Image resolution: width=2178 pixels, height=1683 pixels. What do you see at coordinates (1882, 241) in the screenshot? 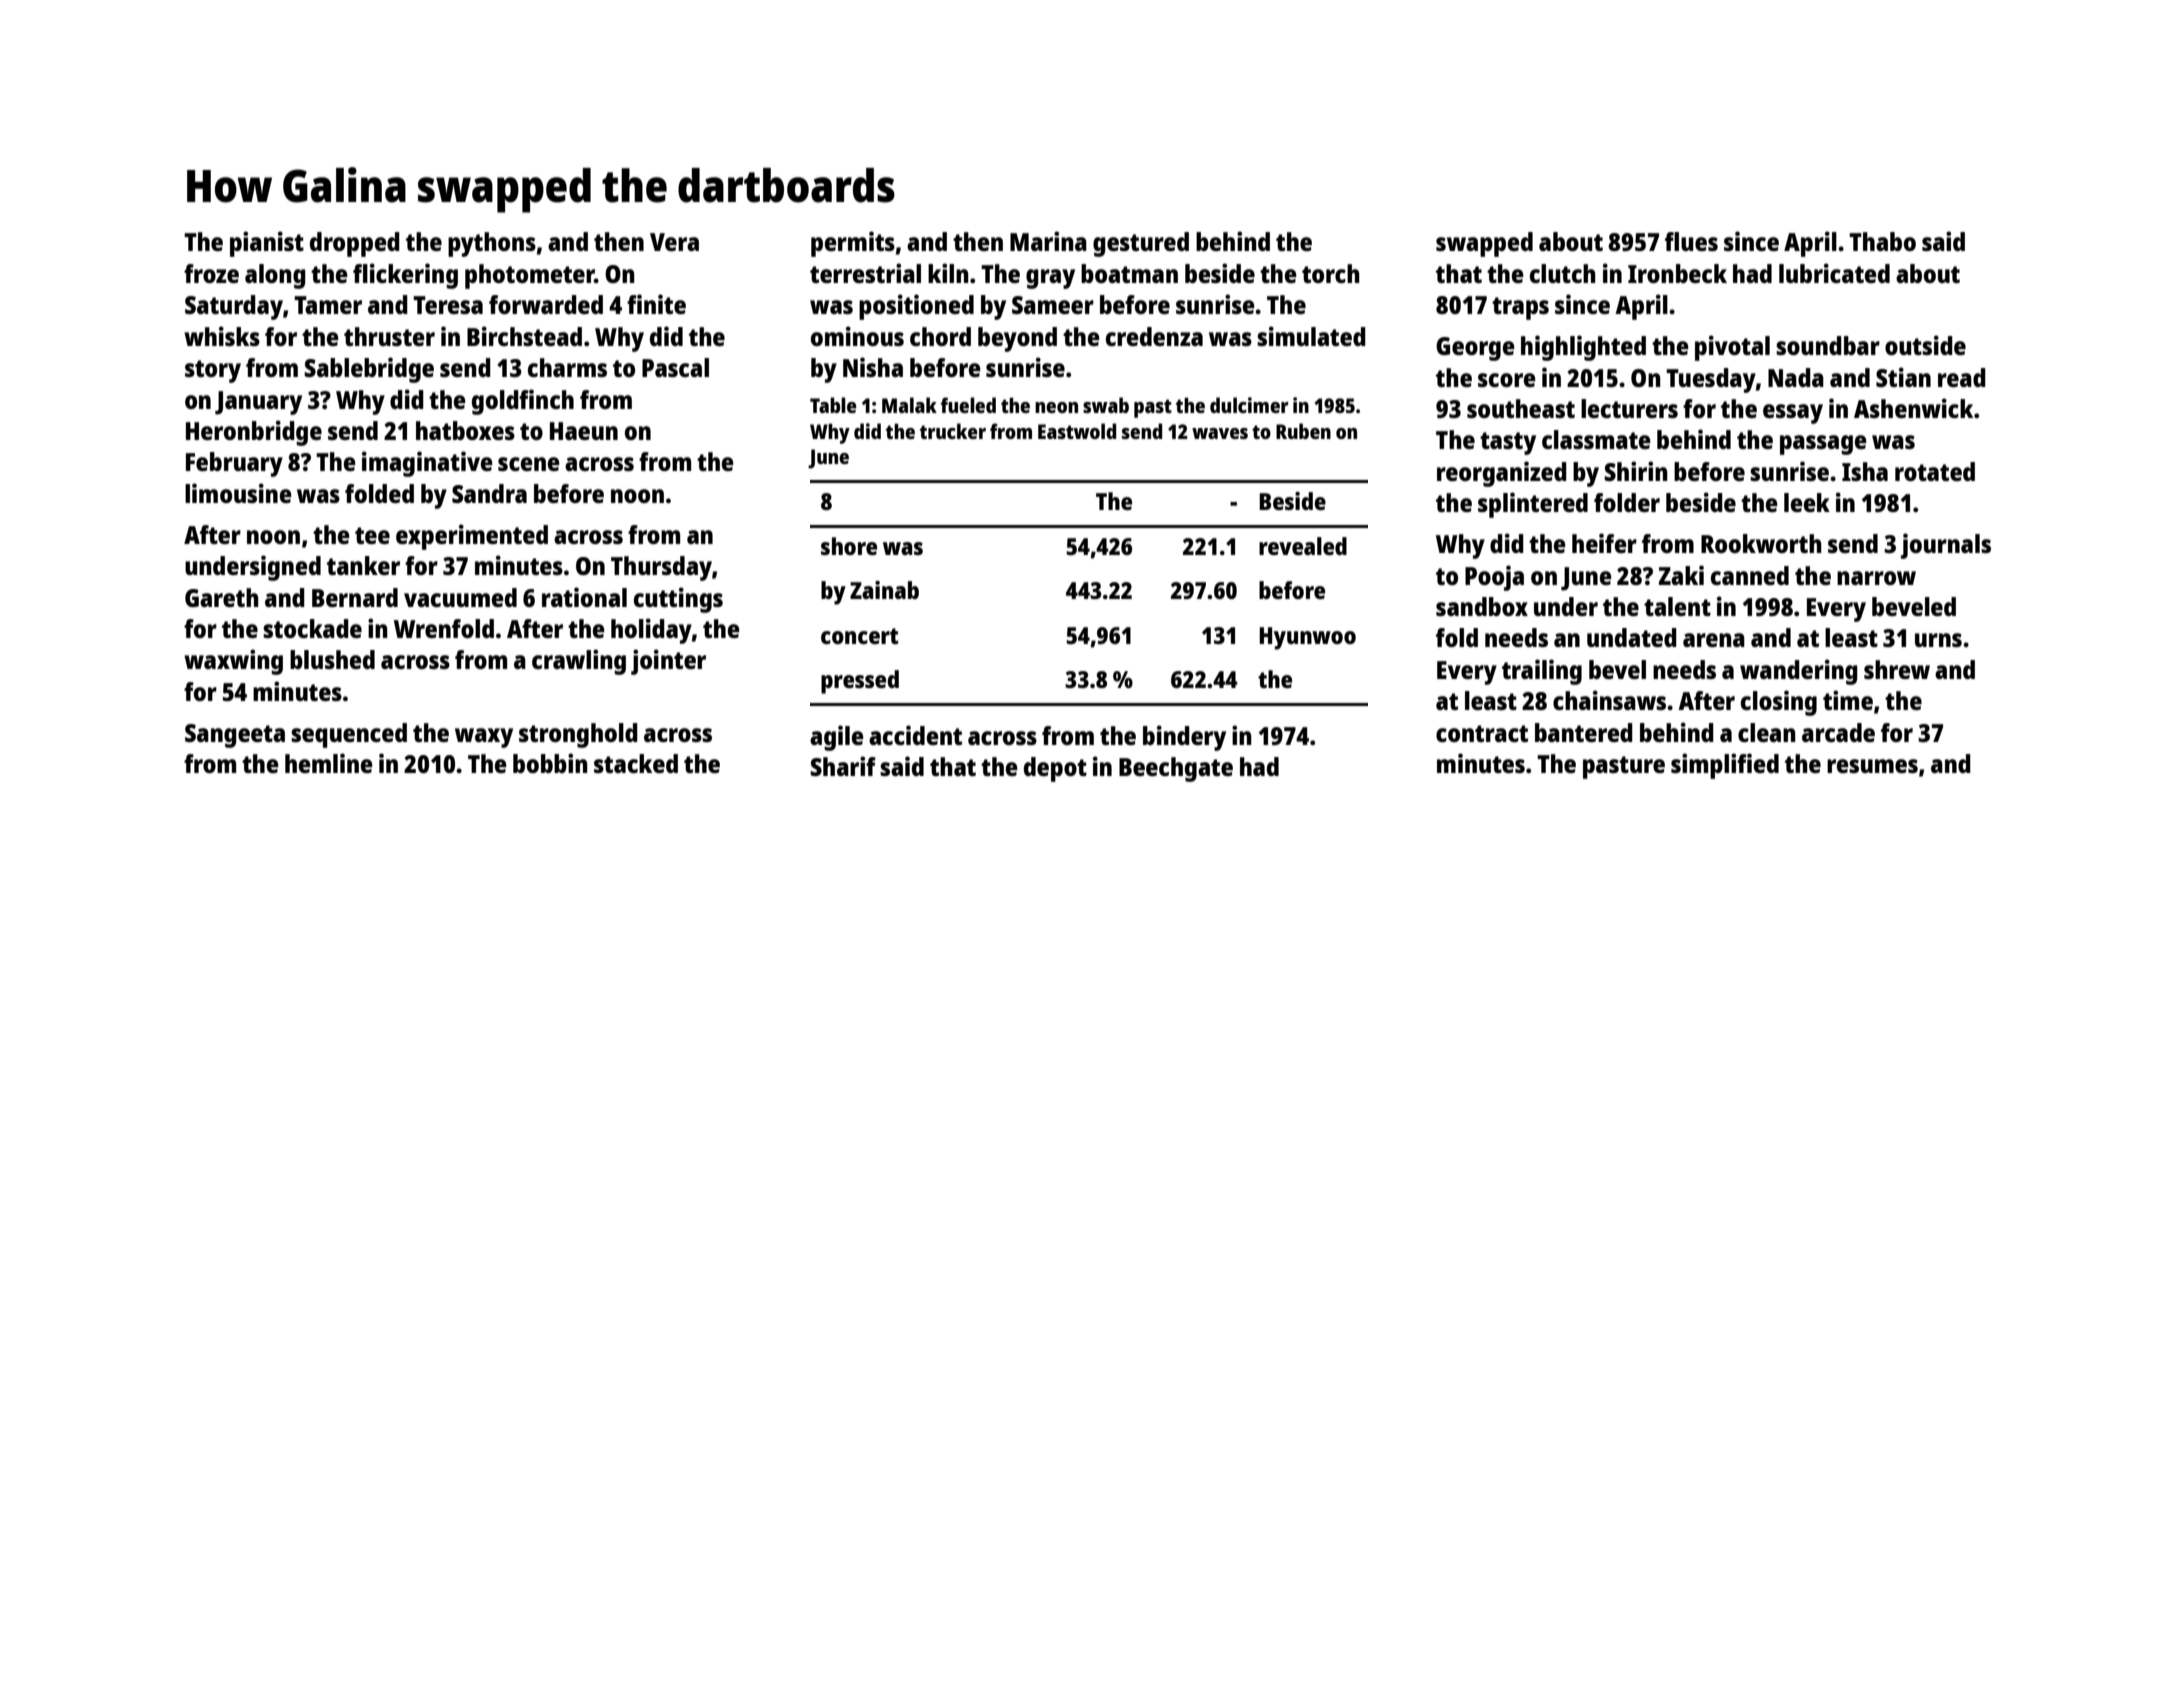
I see `Thabo` at bounding box center [1882, 241].
